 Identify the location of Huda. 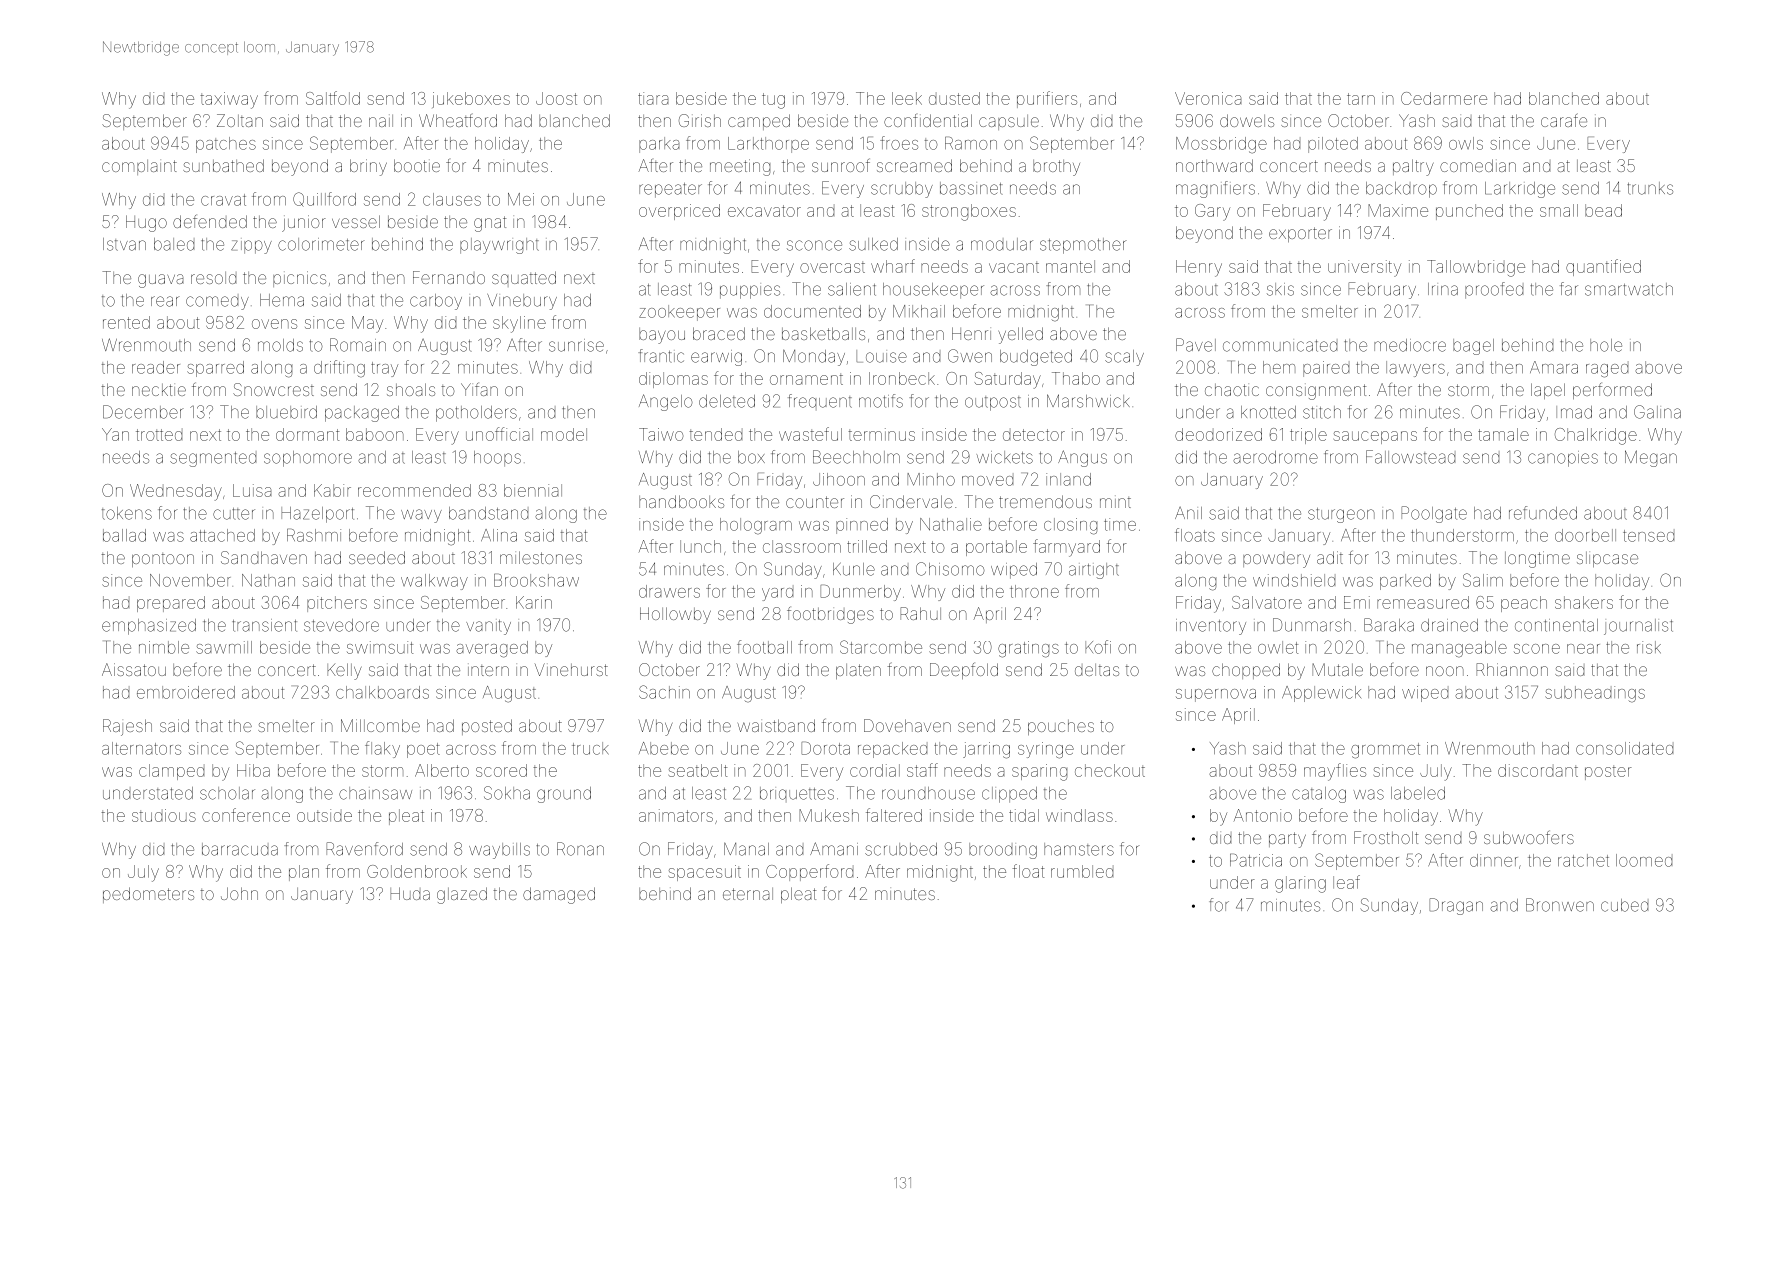
(410, 893).
